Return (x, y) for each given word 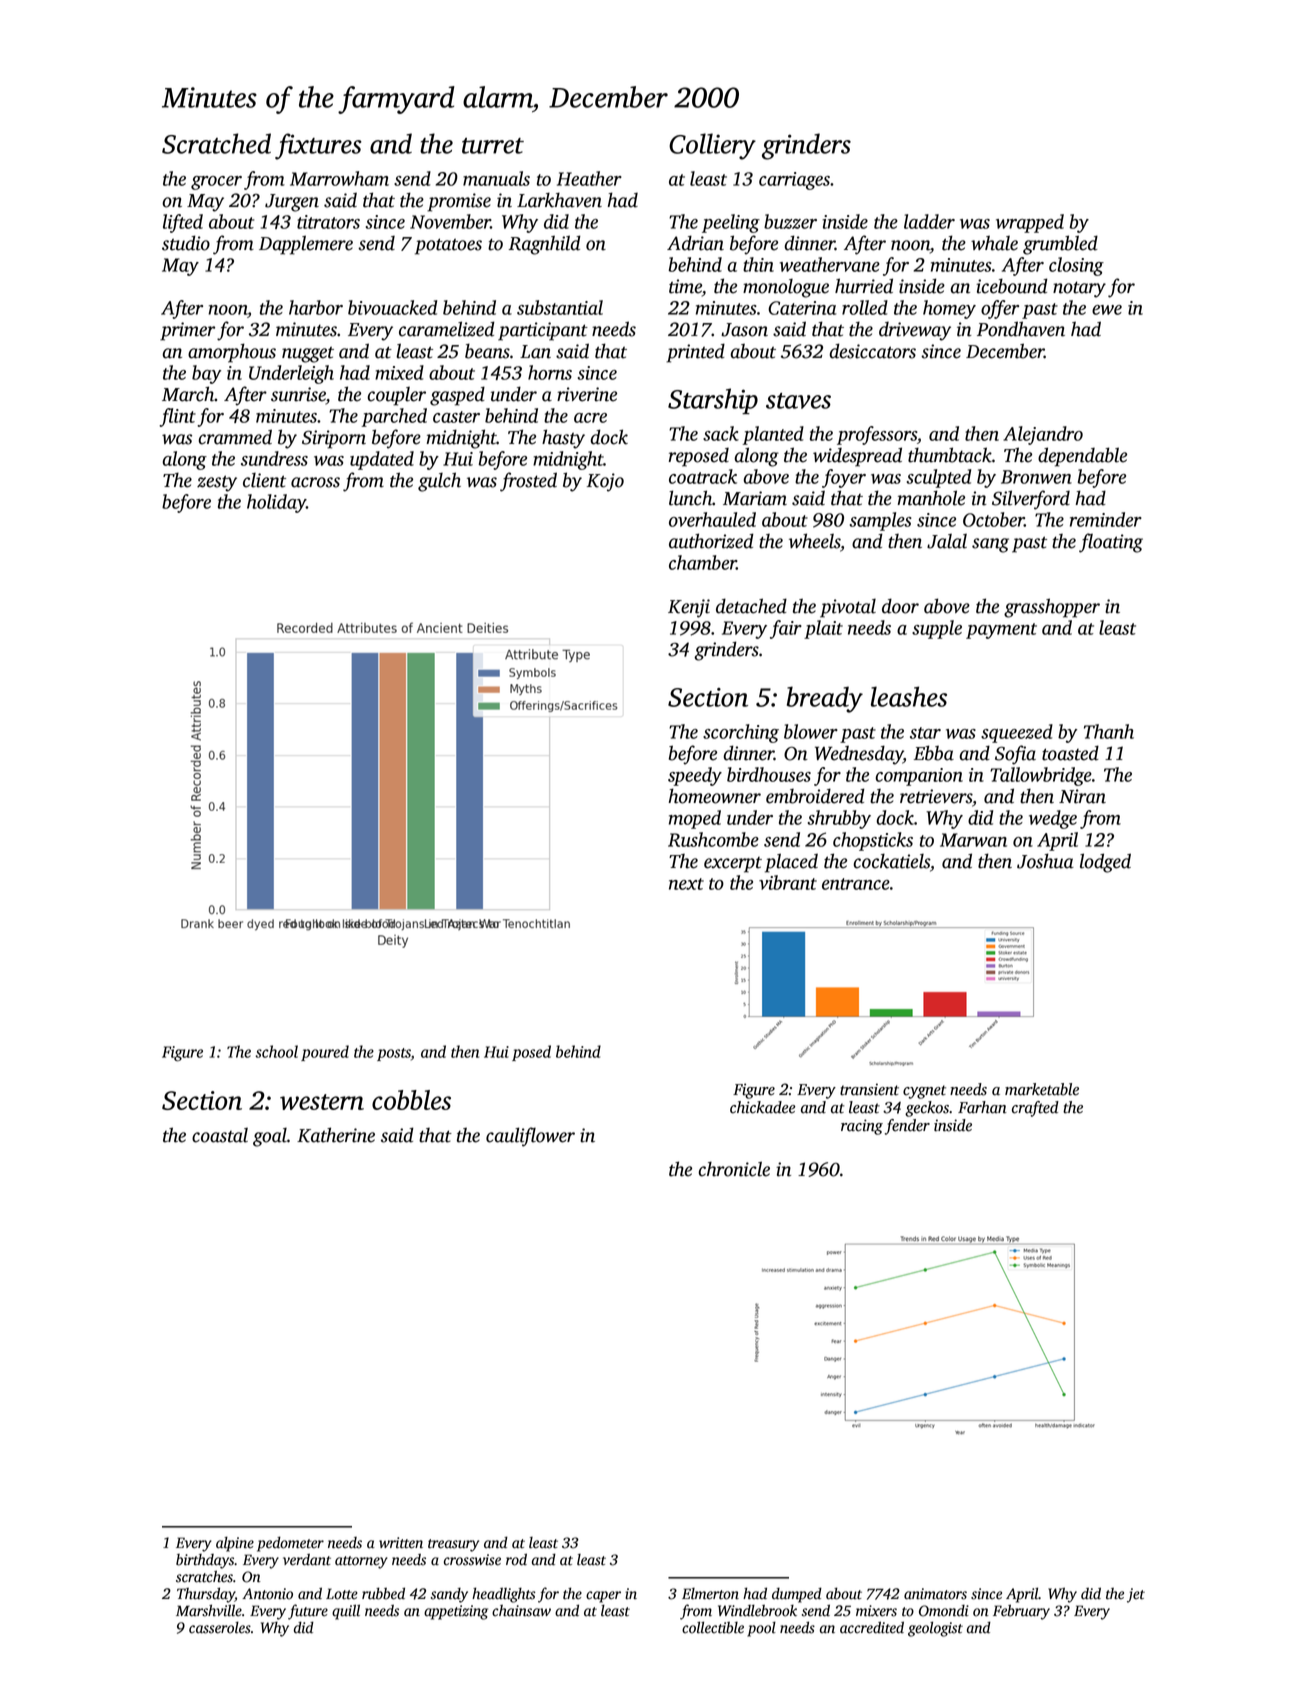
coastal (220, 1135)
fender (907, 1127)
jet (1136, 1595)
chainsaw (521, 1611)
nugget (308, 355)
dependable (1082, 457)
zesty (217, 483)
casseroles (220, 1627)
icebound (1012, 286)
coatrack (703, 476)
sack (721, 433)
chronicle (734, 1169)
